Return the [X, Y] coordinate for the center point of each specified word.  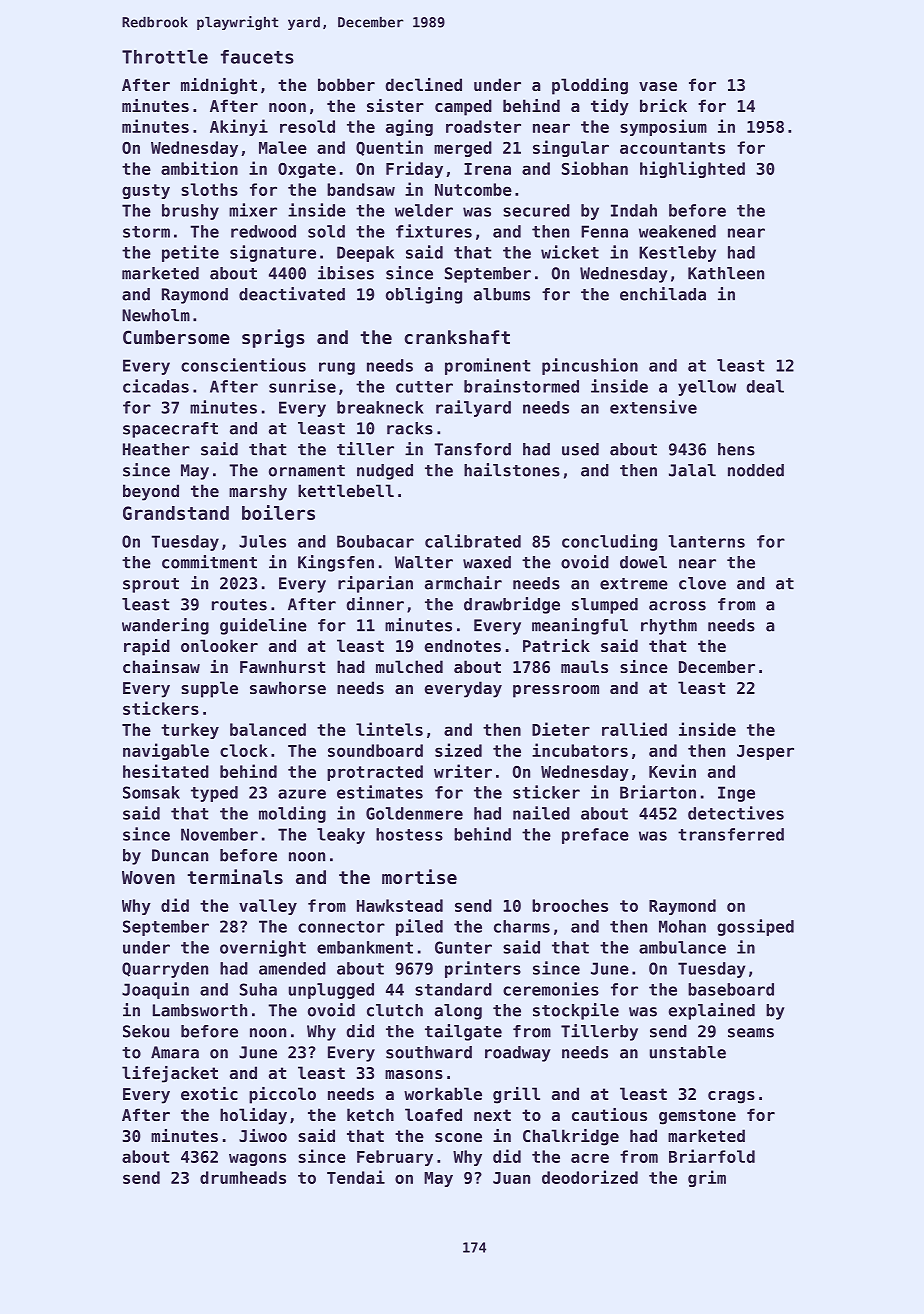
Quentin [389, 148]
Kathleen [726, 273]
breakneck [380, 407]
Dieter [561, 729]
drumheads [243, 1177]
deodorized [590, 1177]
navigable [166, 751]
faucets [257, 57]
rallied [634, 729]
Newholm [156, 315]
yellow [707, 388]
